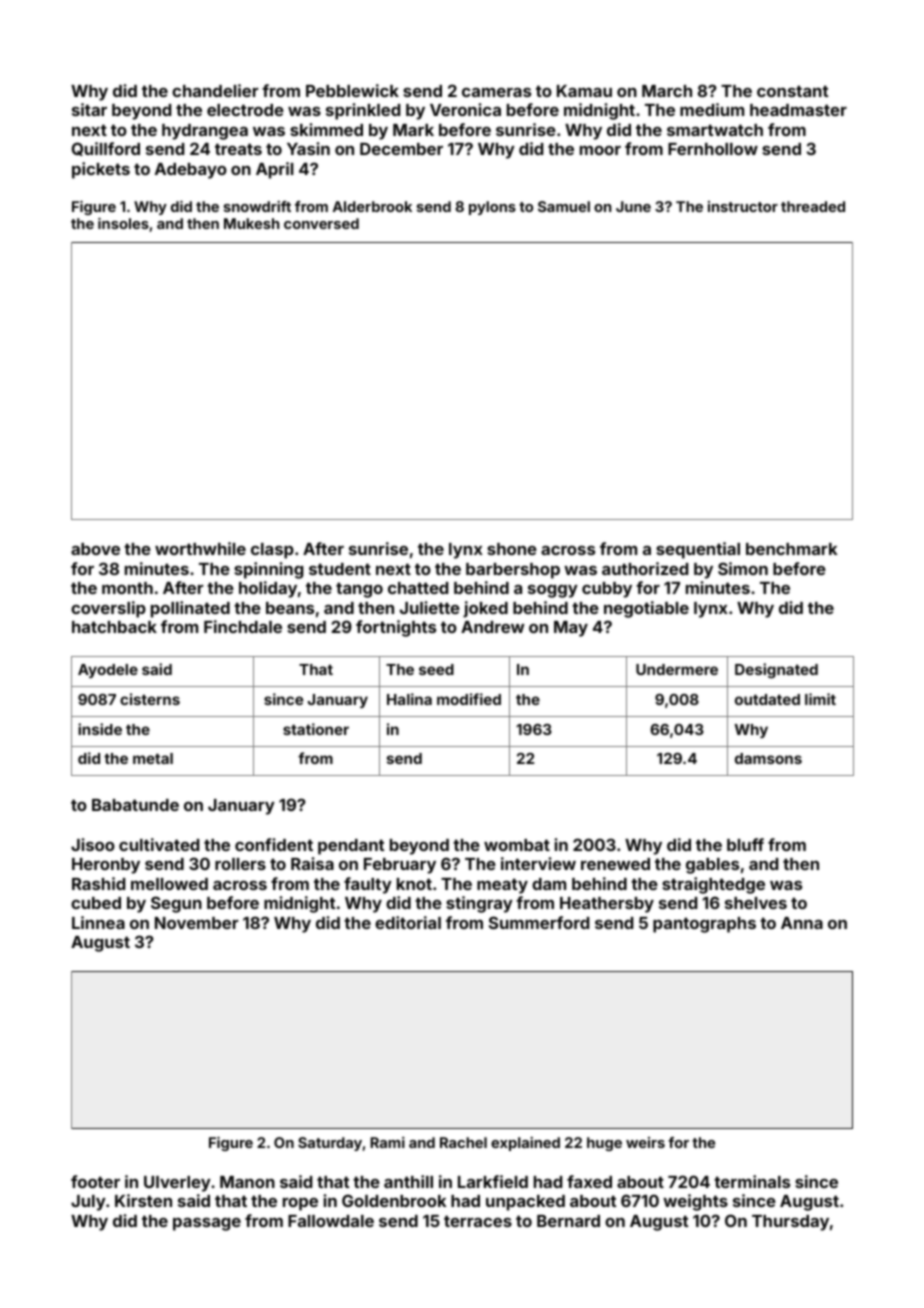  What do you see at coordinates (108, 609) in the document?
I see `coverslip` at bounding box center [108, 609].
